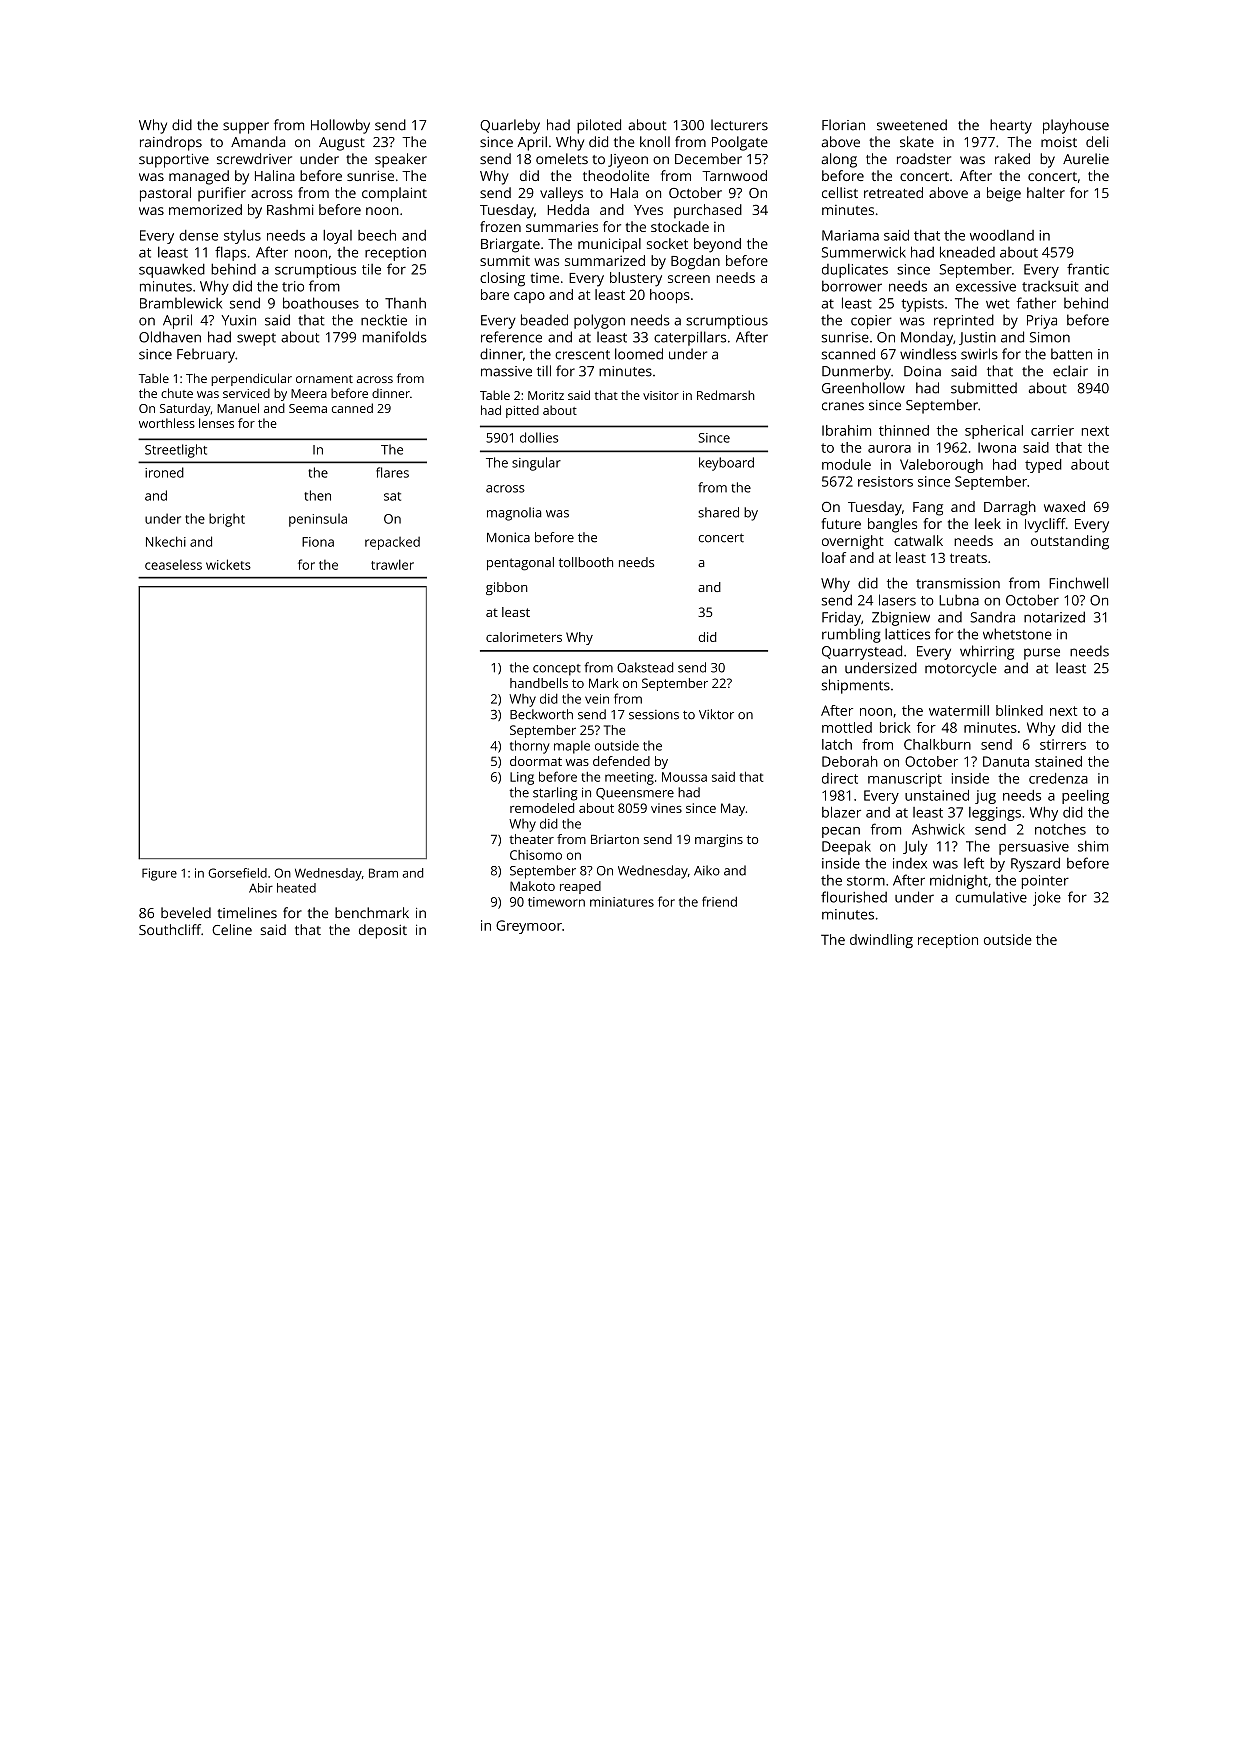  Describe the element at coordinates (719, 901) in the screenshot. I see `friend` at that location.
